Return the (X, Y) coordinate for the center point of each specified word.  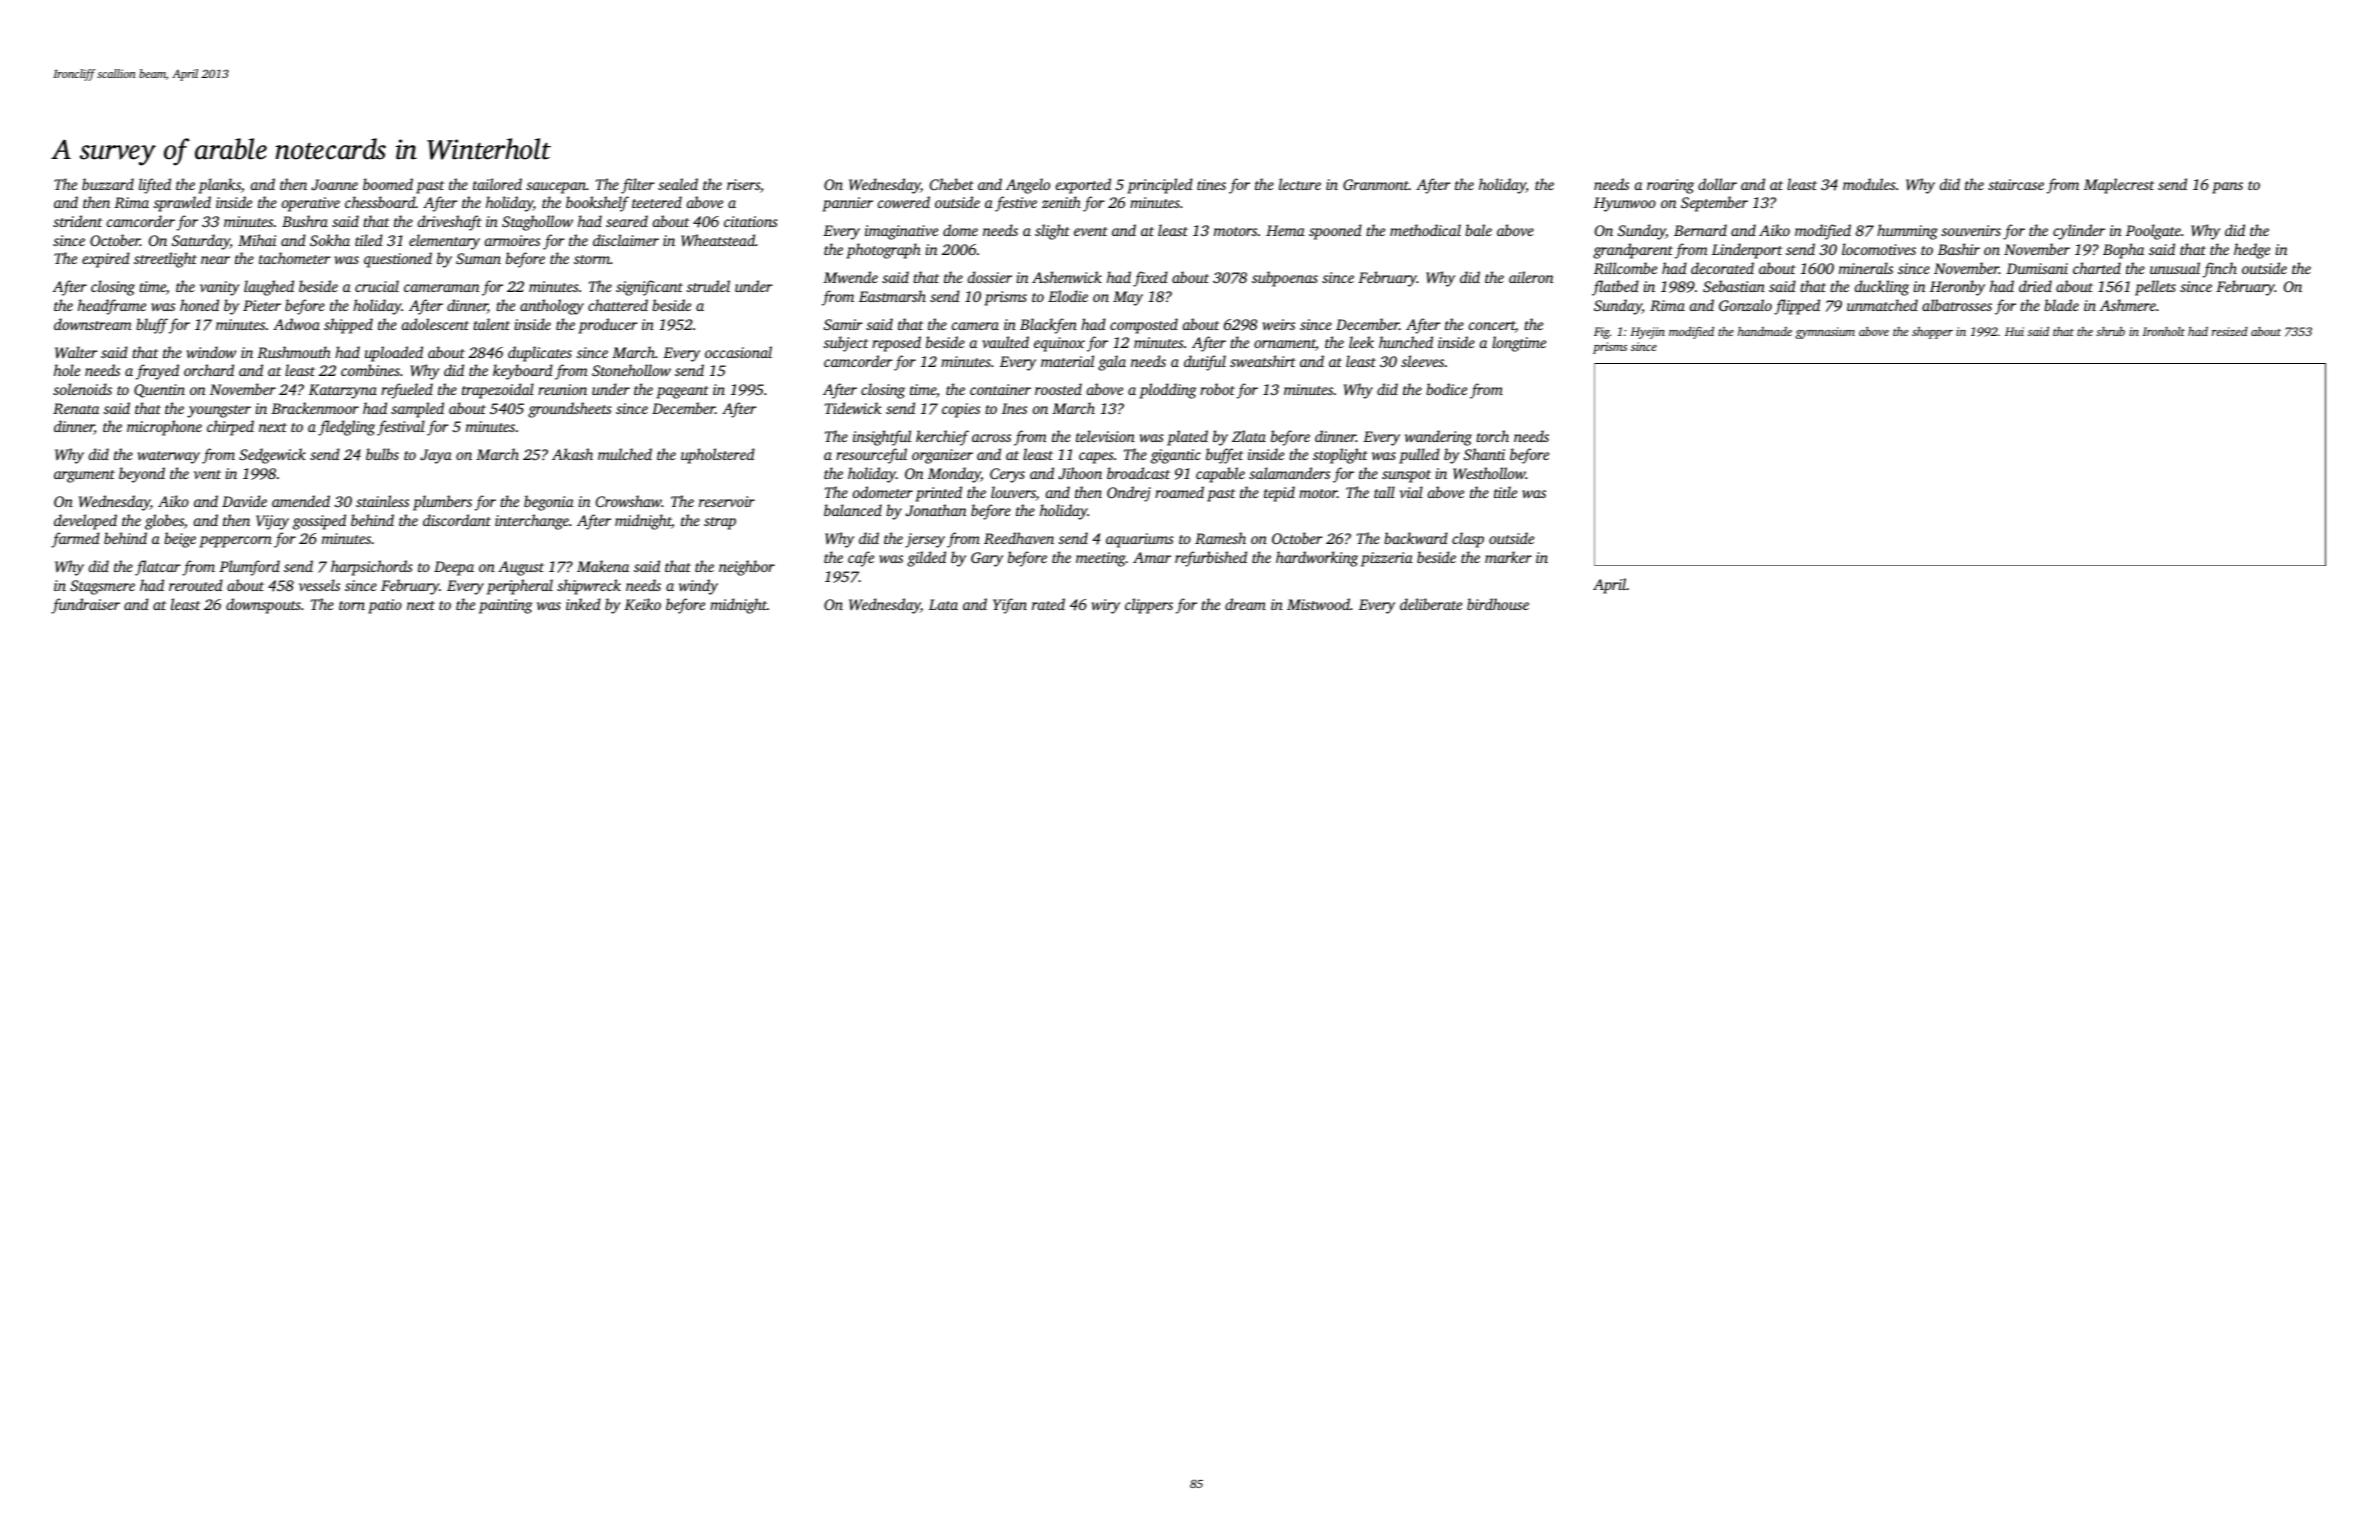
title (1505, 492)
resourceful (871, 456)
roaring (1670, 186)
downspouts (263, 606)
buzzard (108, 184)
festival (401, 428)
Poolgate (2153, 232)
